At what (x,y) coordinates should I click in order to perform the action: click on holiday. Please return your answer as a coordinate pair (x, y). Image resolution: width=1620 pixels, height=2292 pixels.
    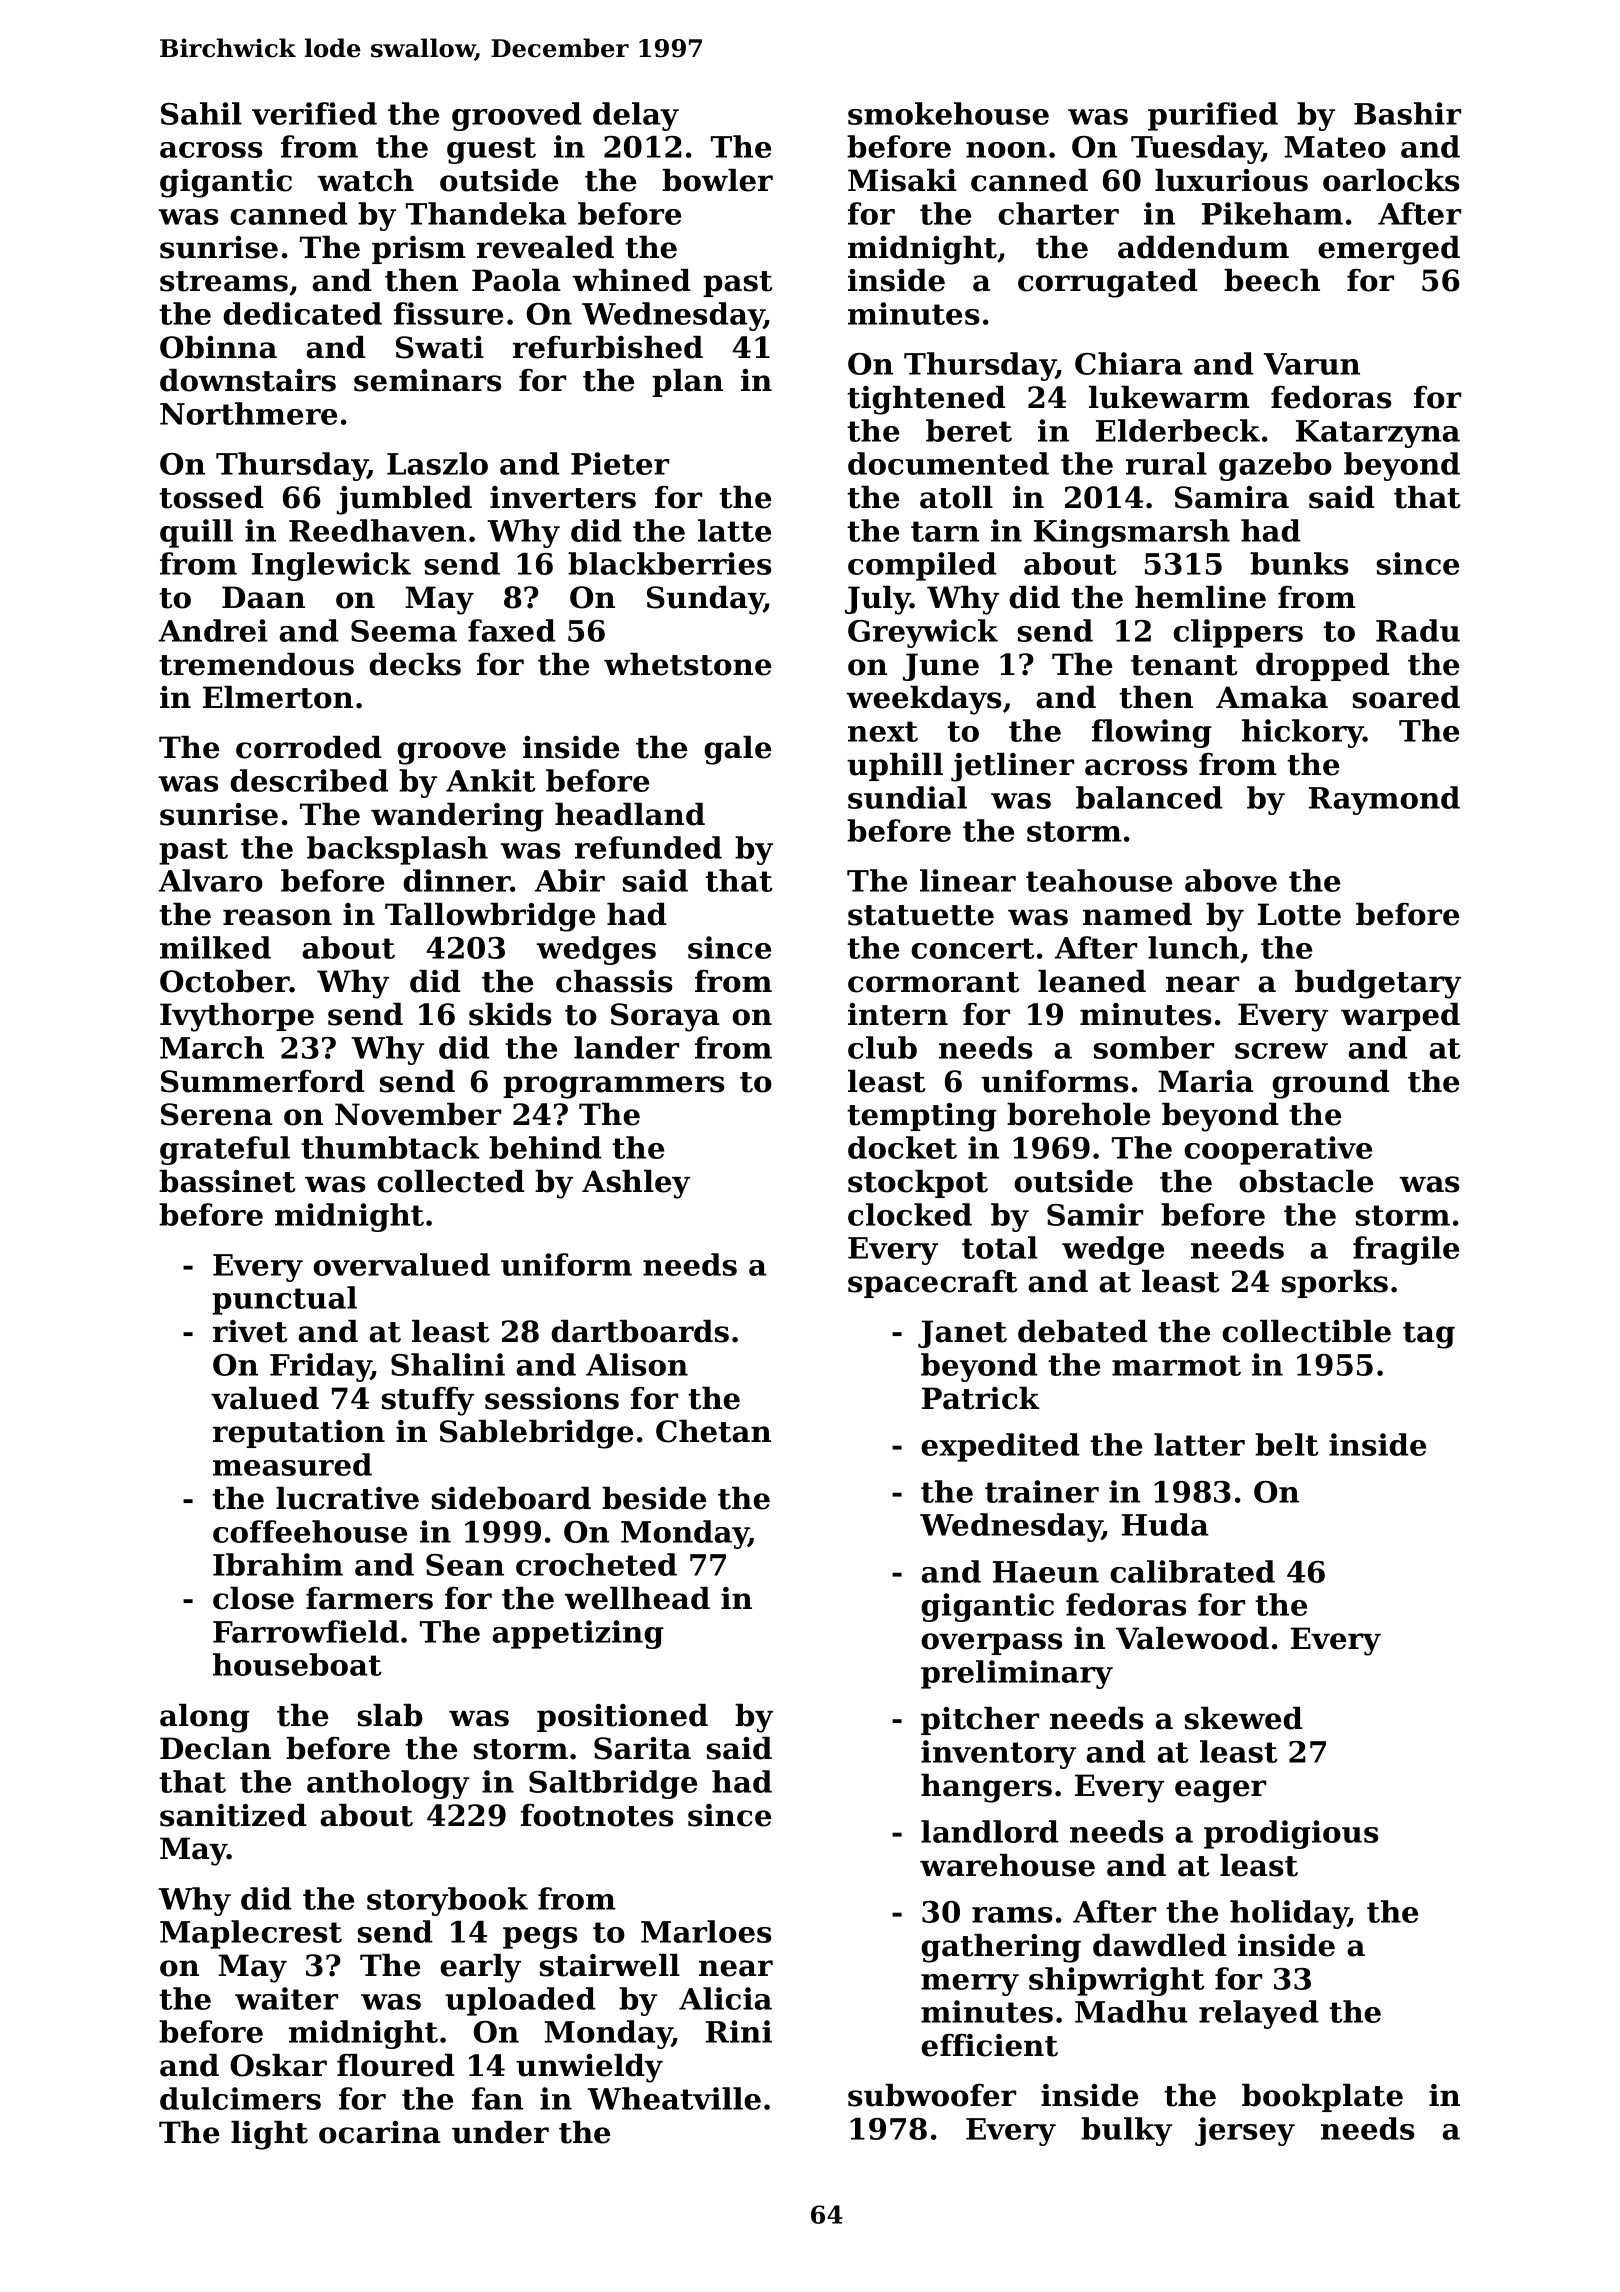
    Looking at the image, I should click on (1289, 1914).
